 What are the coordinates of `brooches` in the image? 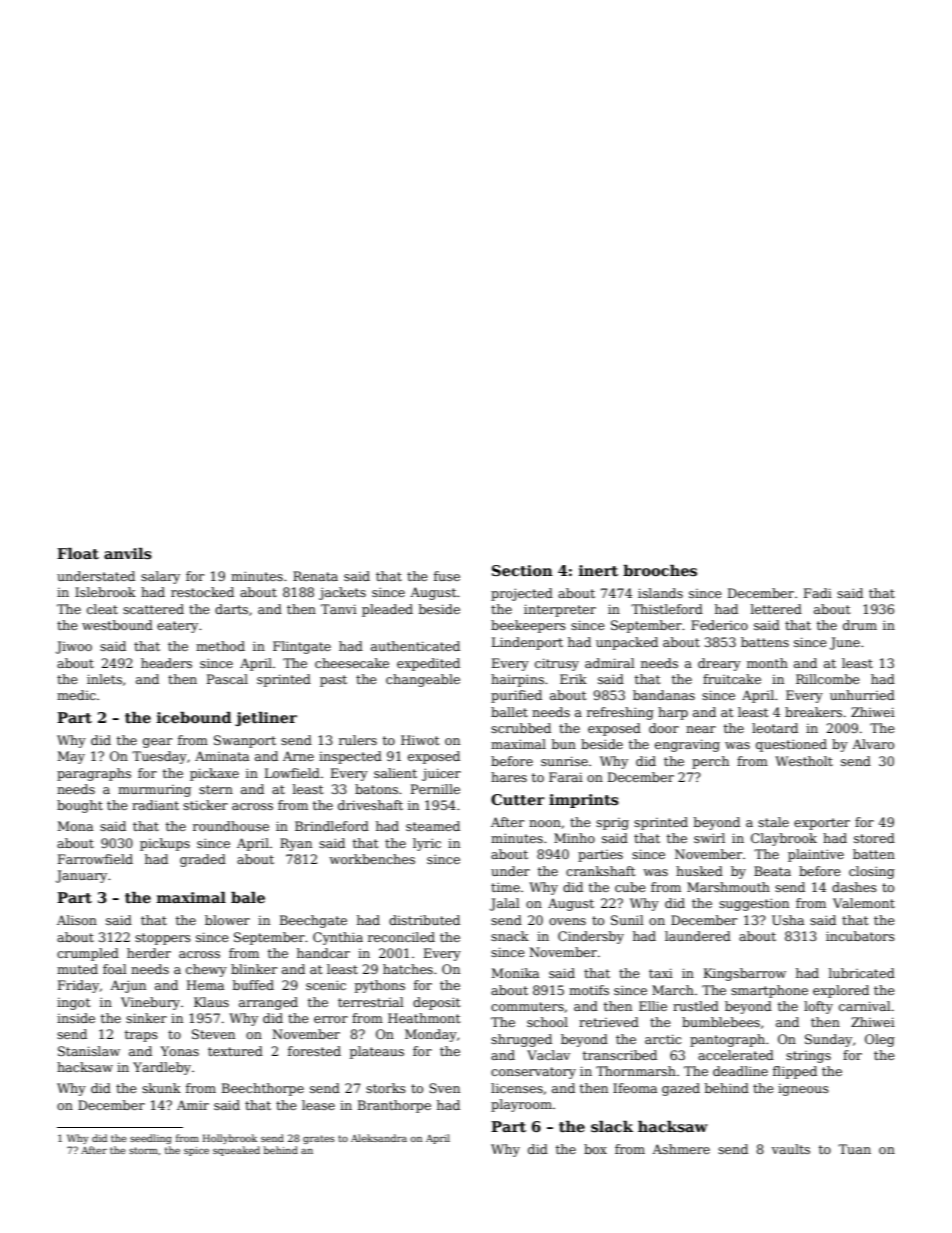 It's located at (660, 570).
